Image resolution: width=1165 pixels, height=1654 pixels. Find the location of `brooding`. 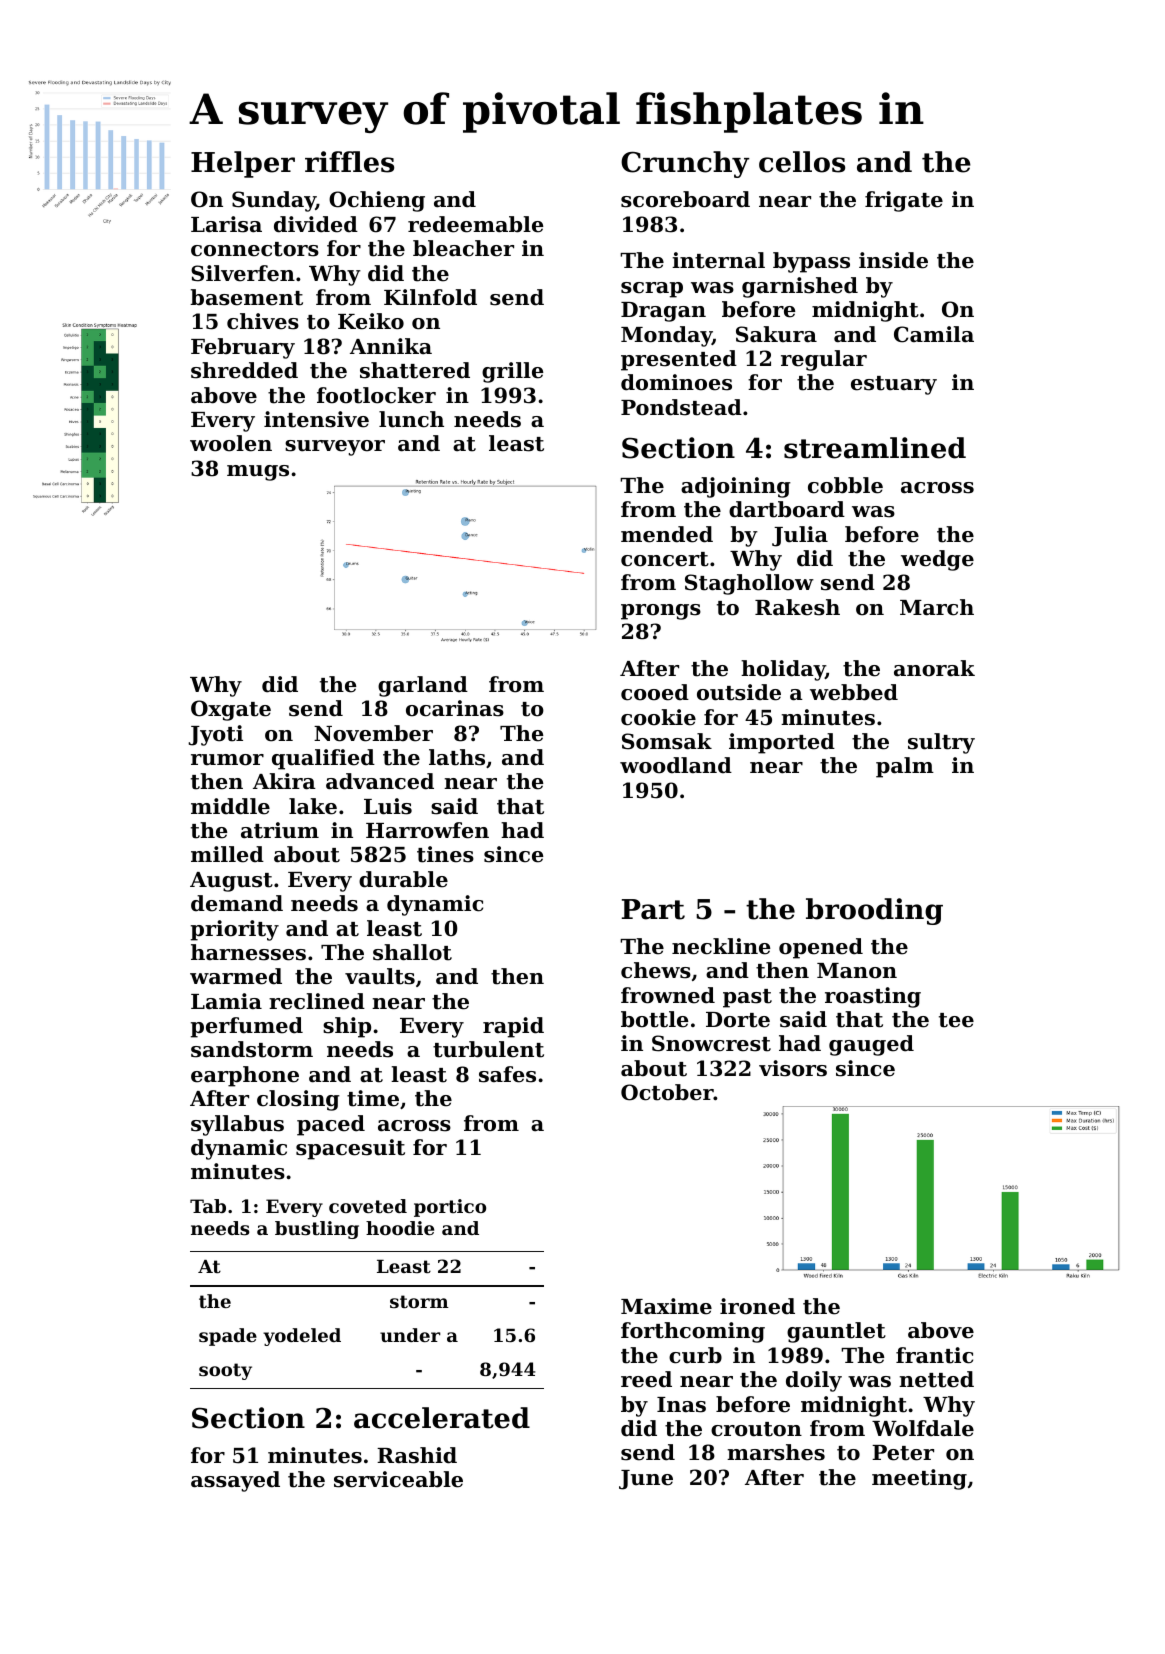

brooding is located at coordinates (874, 911).
